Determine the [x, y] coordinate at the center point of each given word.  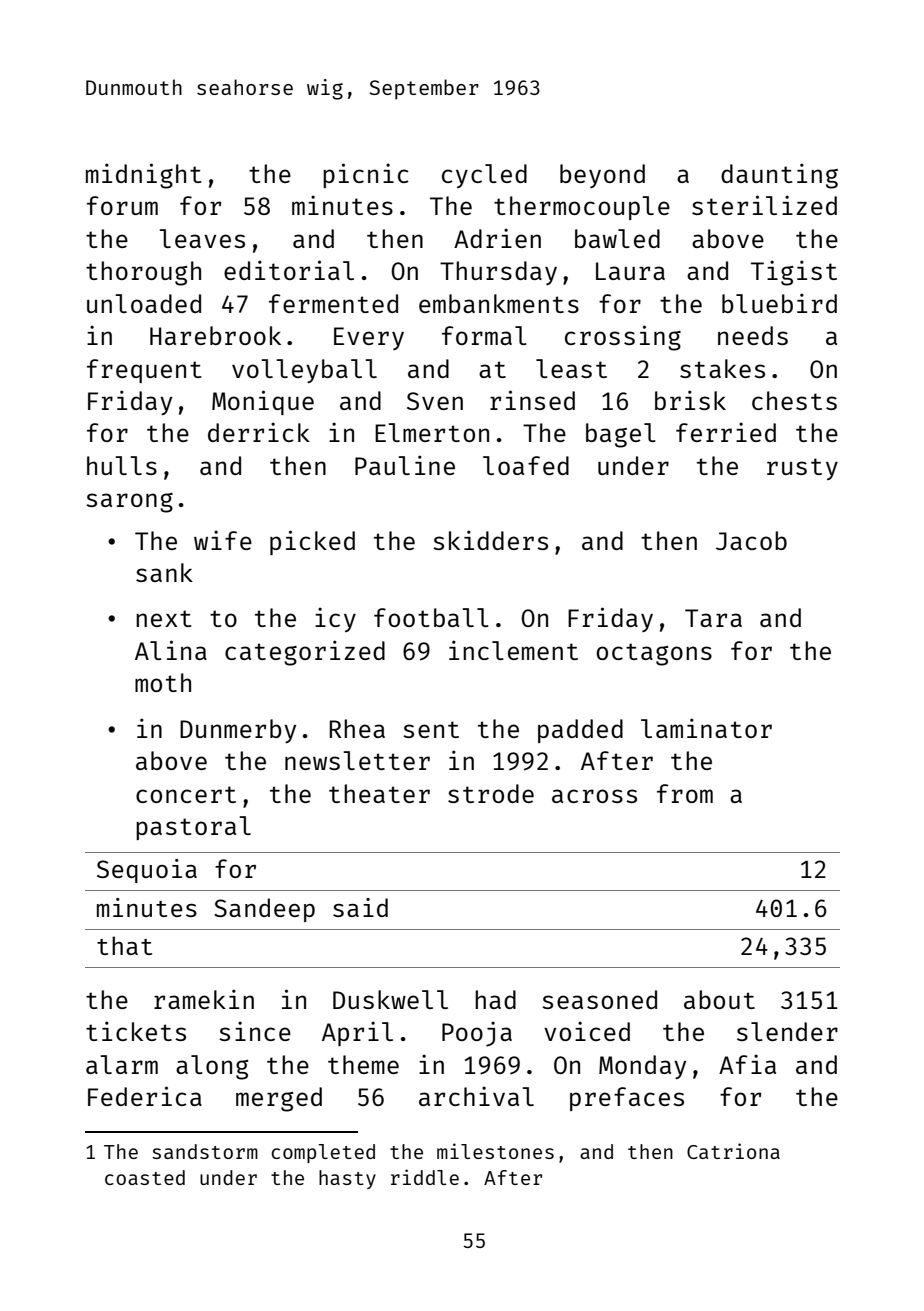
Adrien [497, 238]
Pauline [405, 465]
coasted [145, 1177]
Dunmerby [238, 731]
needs [753, 335]
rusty [802, 469]
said [360, 907]
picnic [366, 175]
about [719, 999]
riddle [425, 1177]
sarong [129, 503]
